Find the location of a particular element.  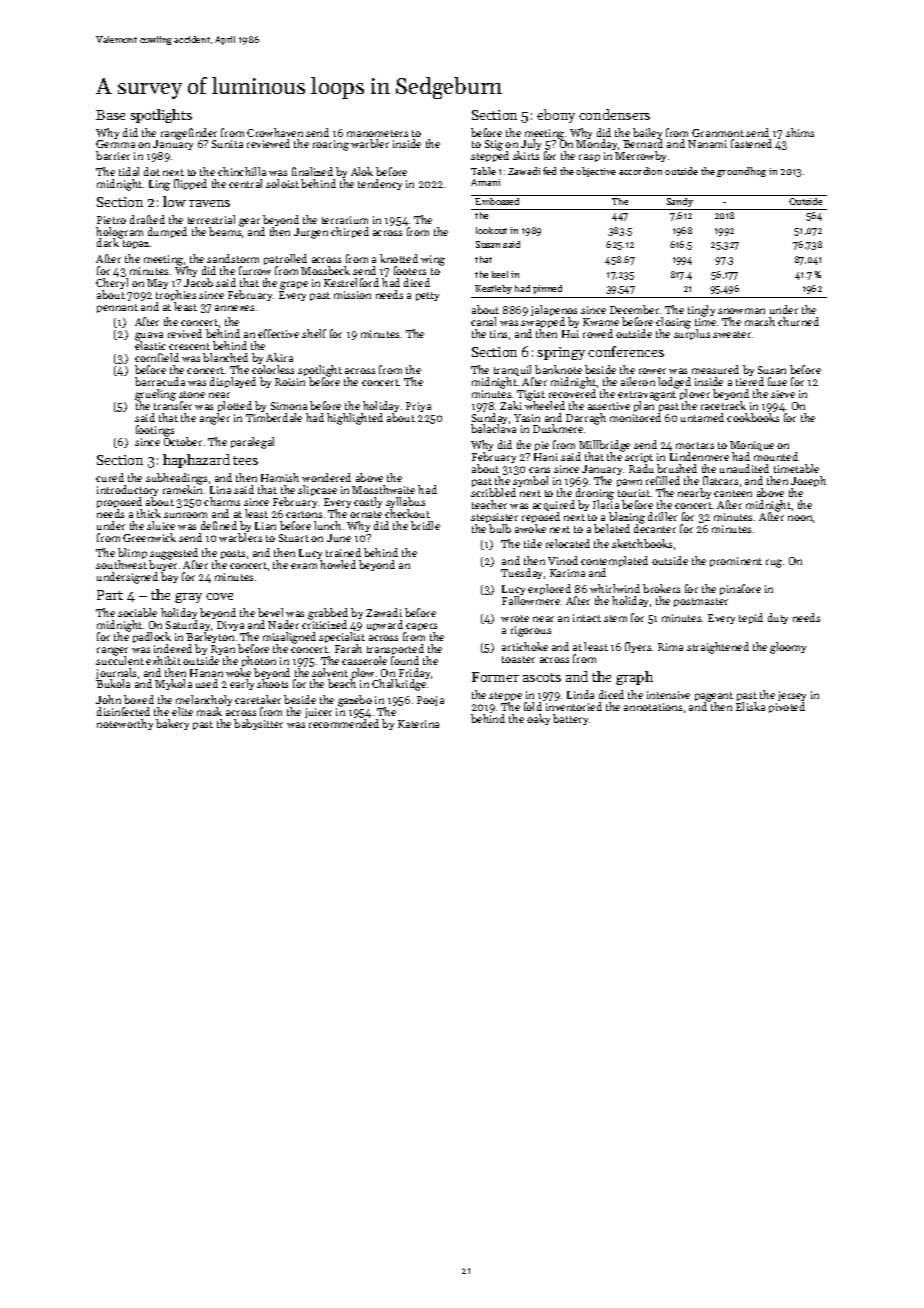

rangefinder is located at coordinates (189, 134).
